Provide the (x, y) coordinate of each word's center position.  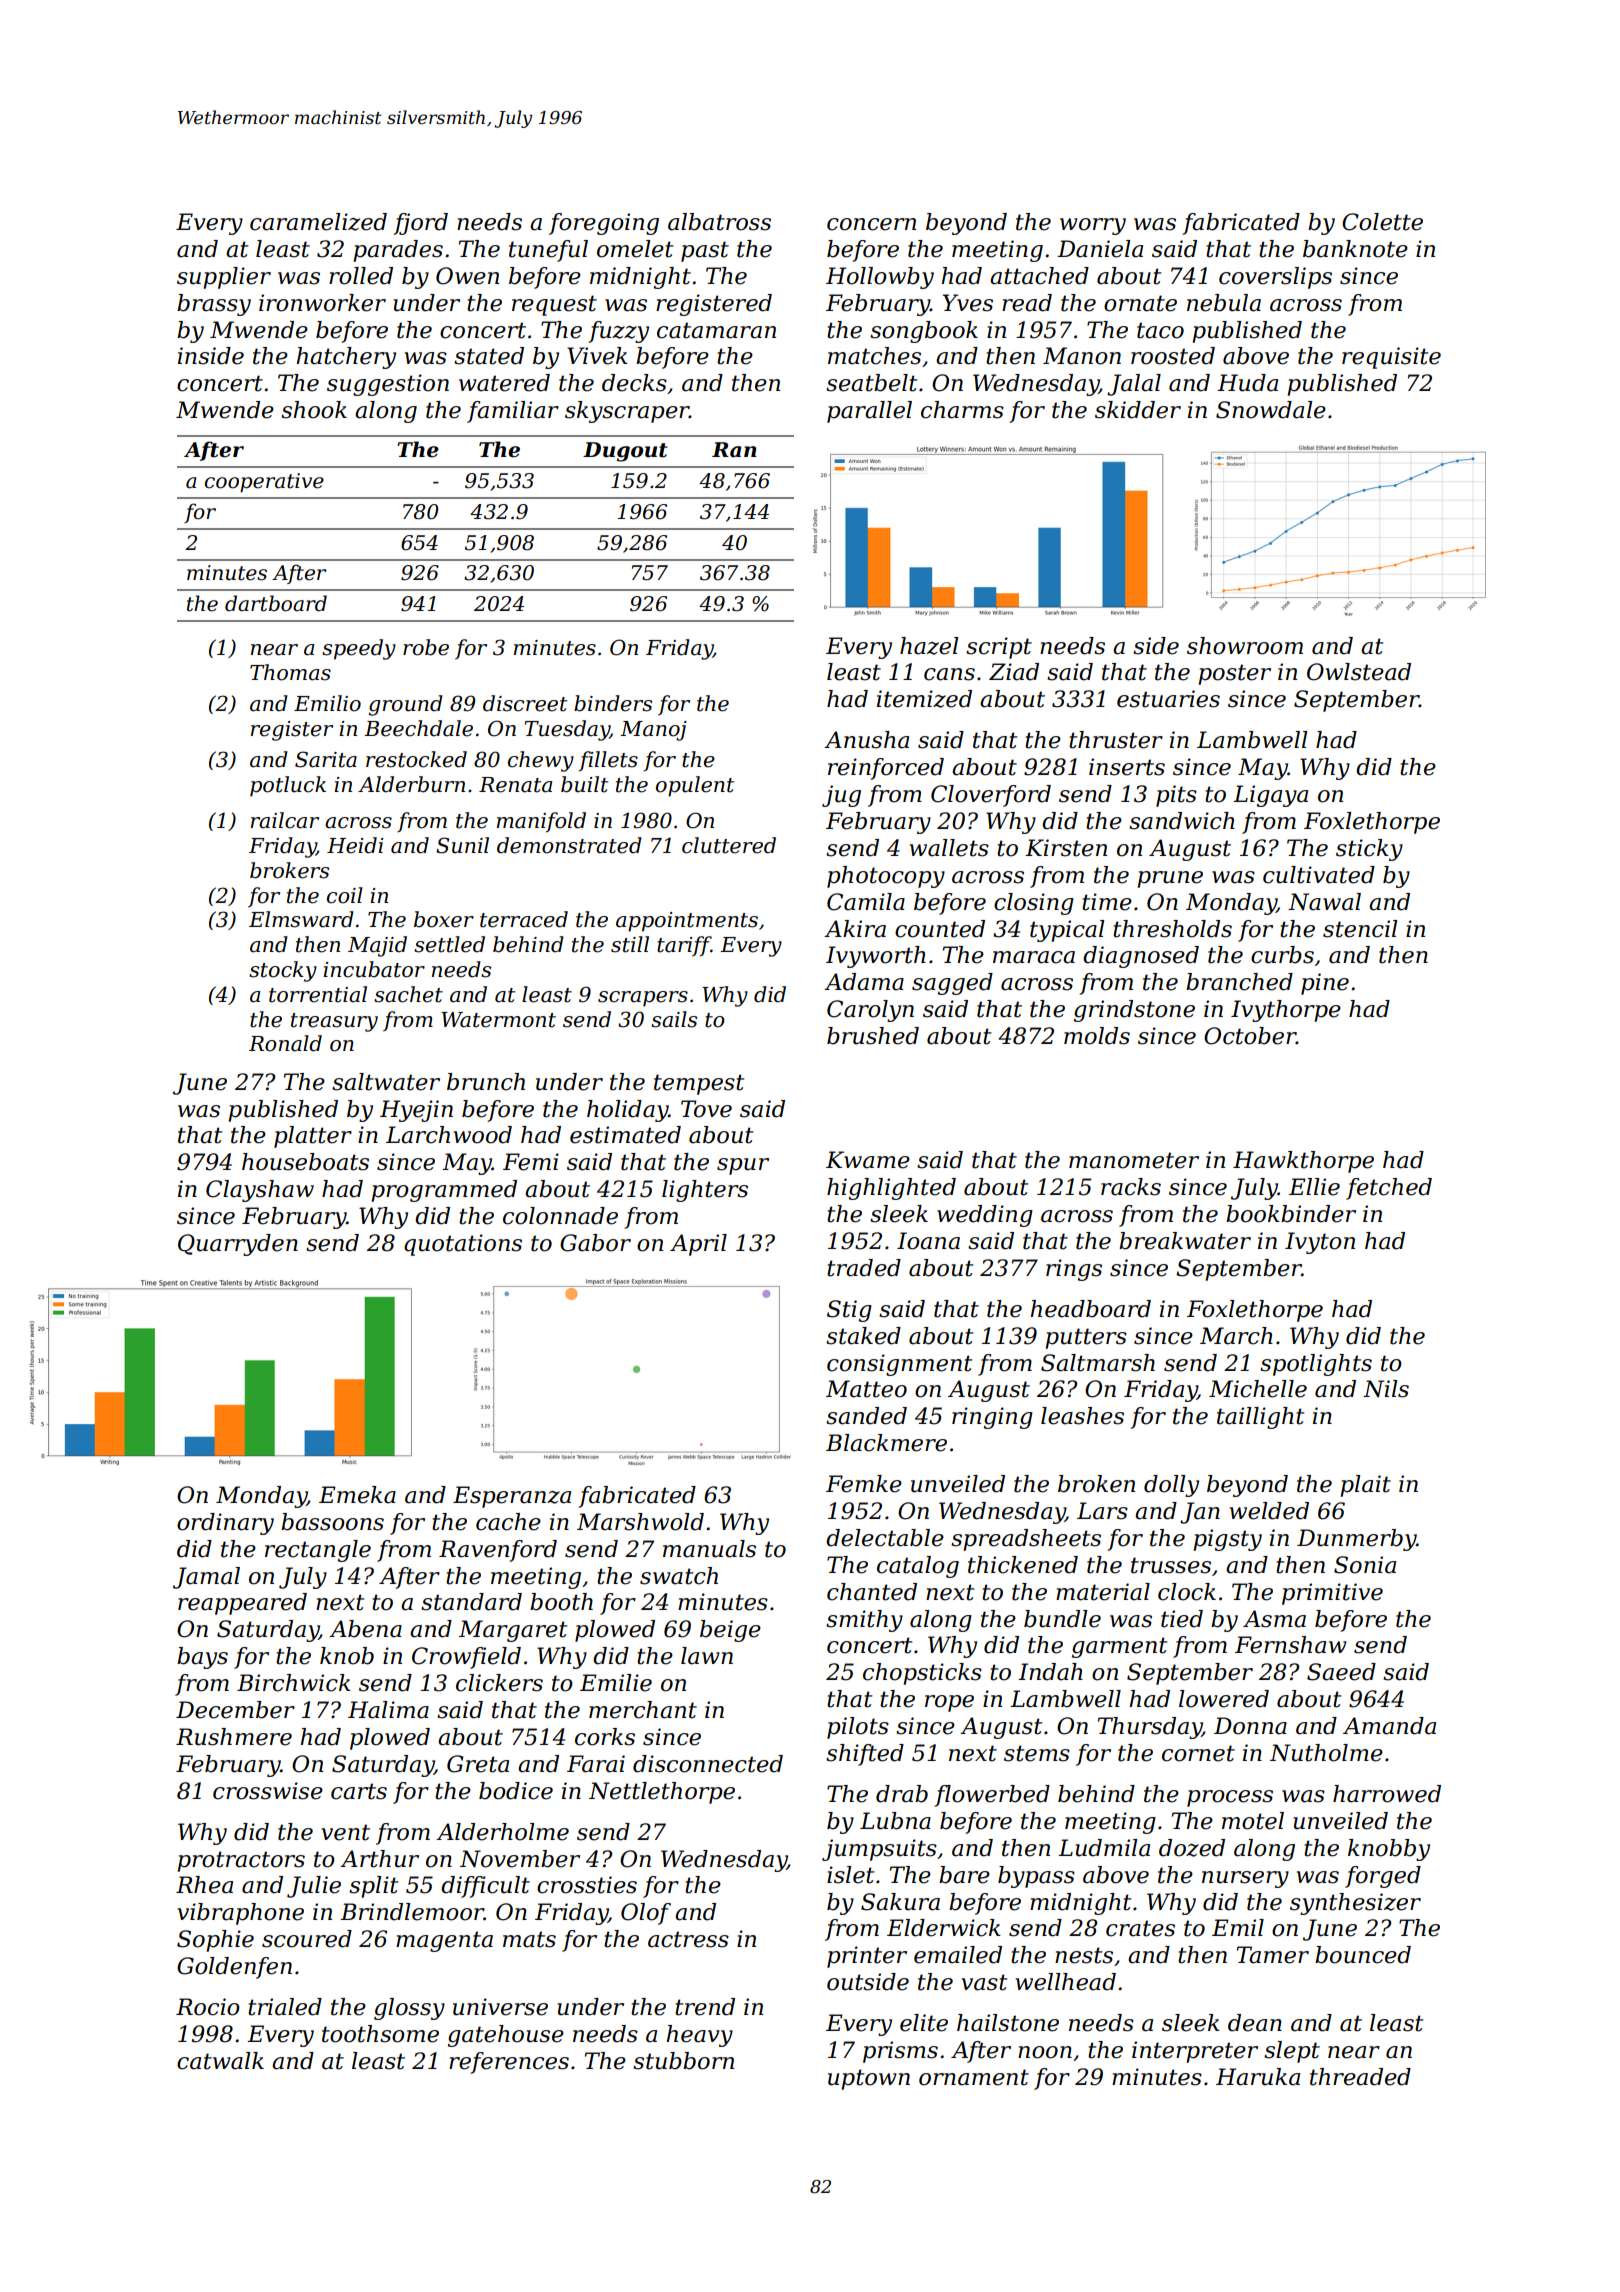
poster (1235, 674)
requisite (1391, 358)
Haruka (1258, 2077)
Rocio (208, 2007)
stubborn (683, 2061)
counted (940, 929)
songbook (924, 332)
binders (613, 703)
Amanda (1389, 1726)
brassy (214, 305)
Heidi (355, 845)
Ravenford (498, 1551)
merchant (643, 1710)
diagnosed (1141, 957)
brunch (486, 1082)
